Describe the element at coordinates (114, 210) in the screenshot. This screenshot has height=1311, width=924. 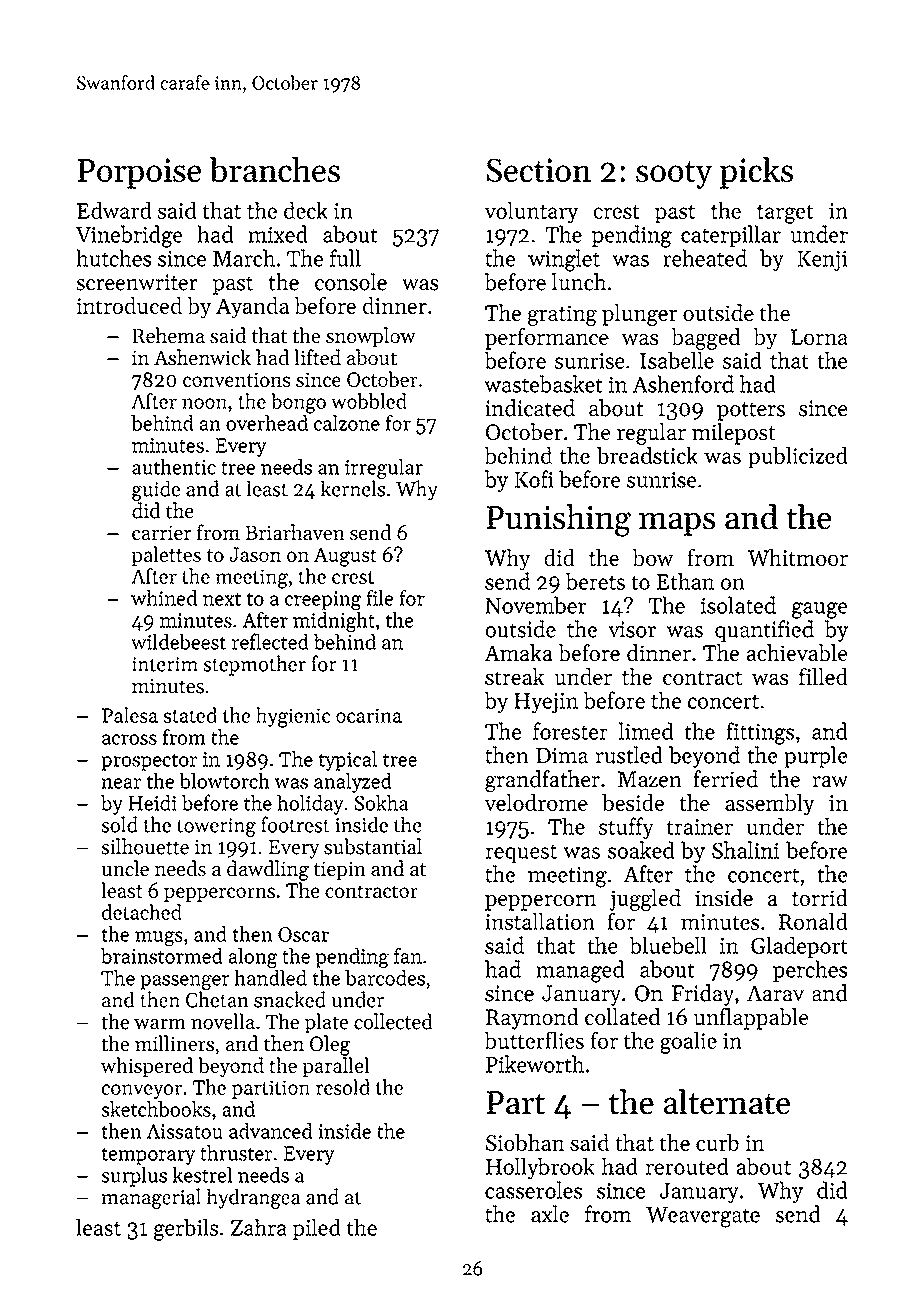
I see `Edward` at that location.
